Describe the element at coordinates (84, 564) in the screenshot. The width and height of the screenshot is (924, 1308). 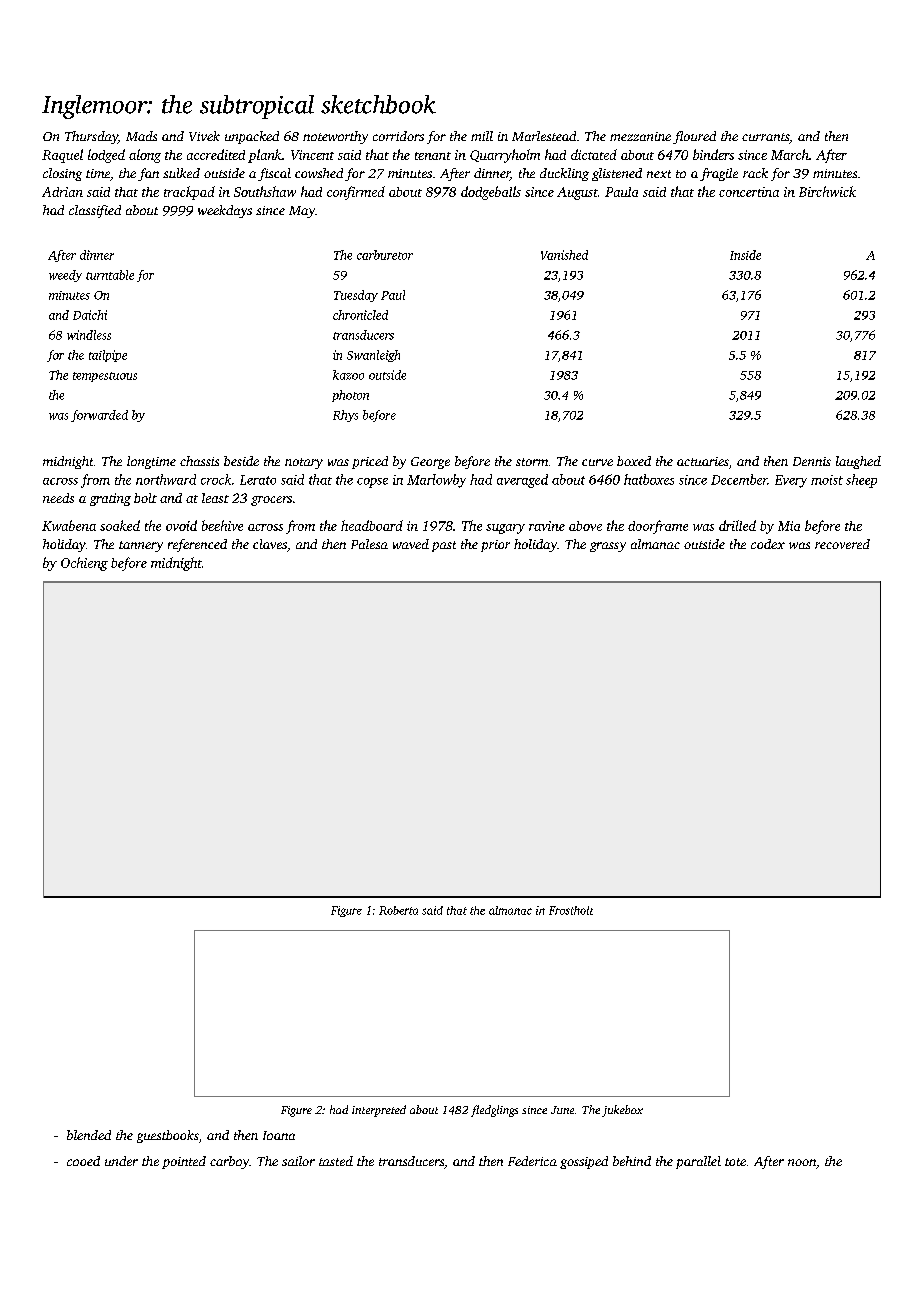
I see `Ochieng` at that location.
